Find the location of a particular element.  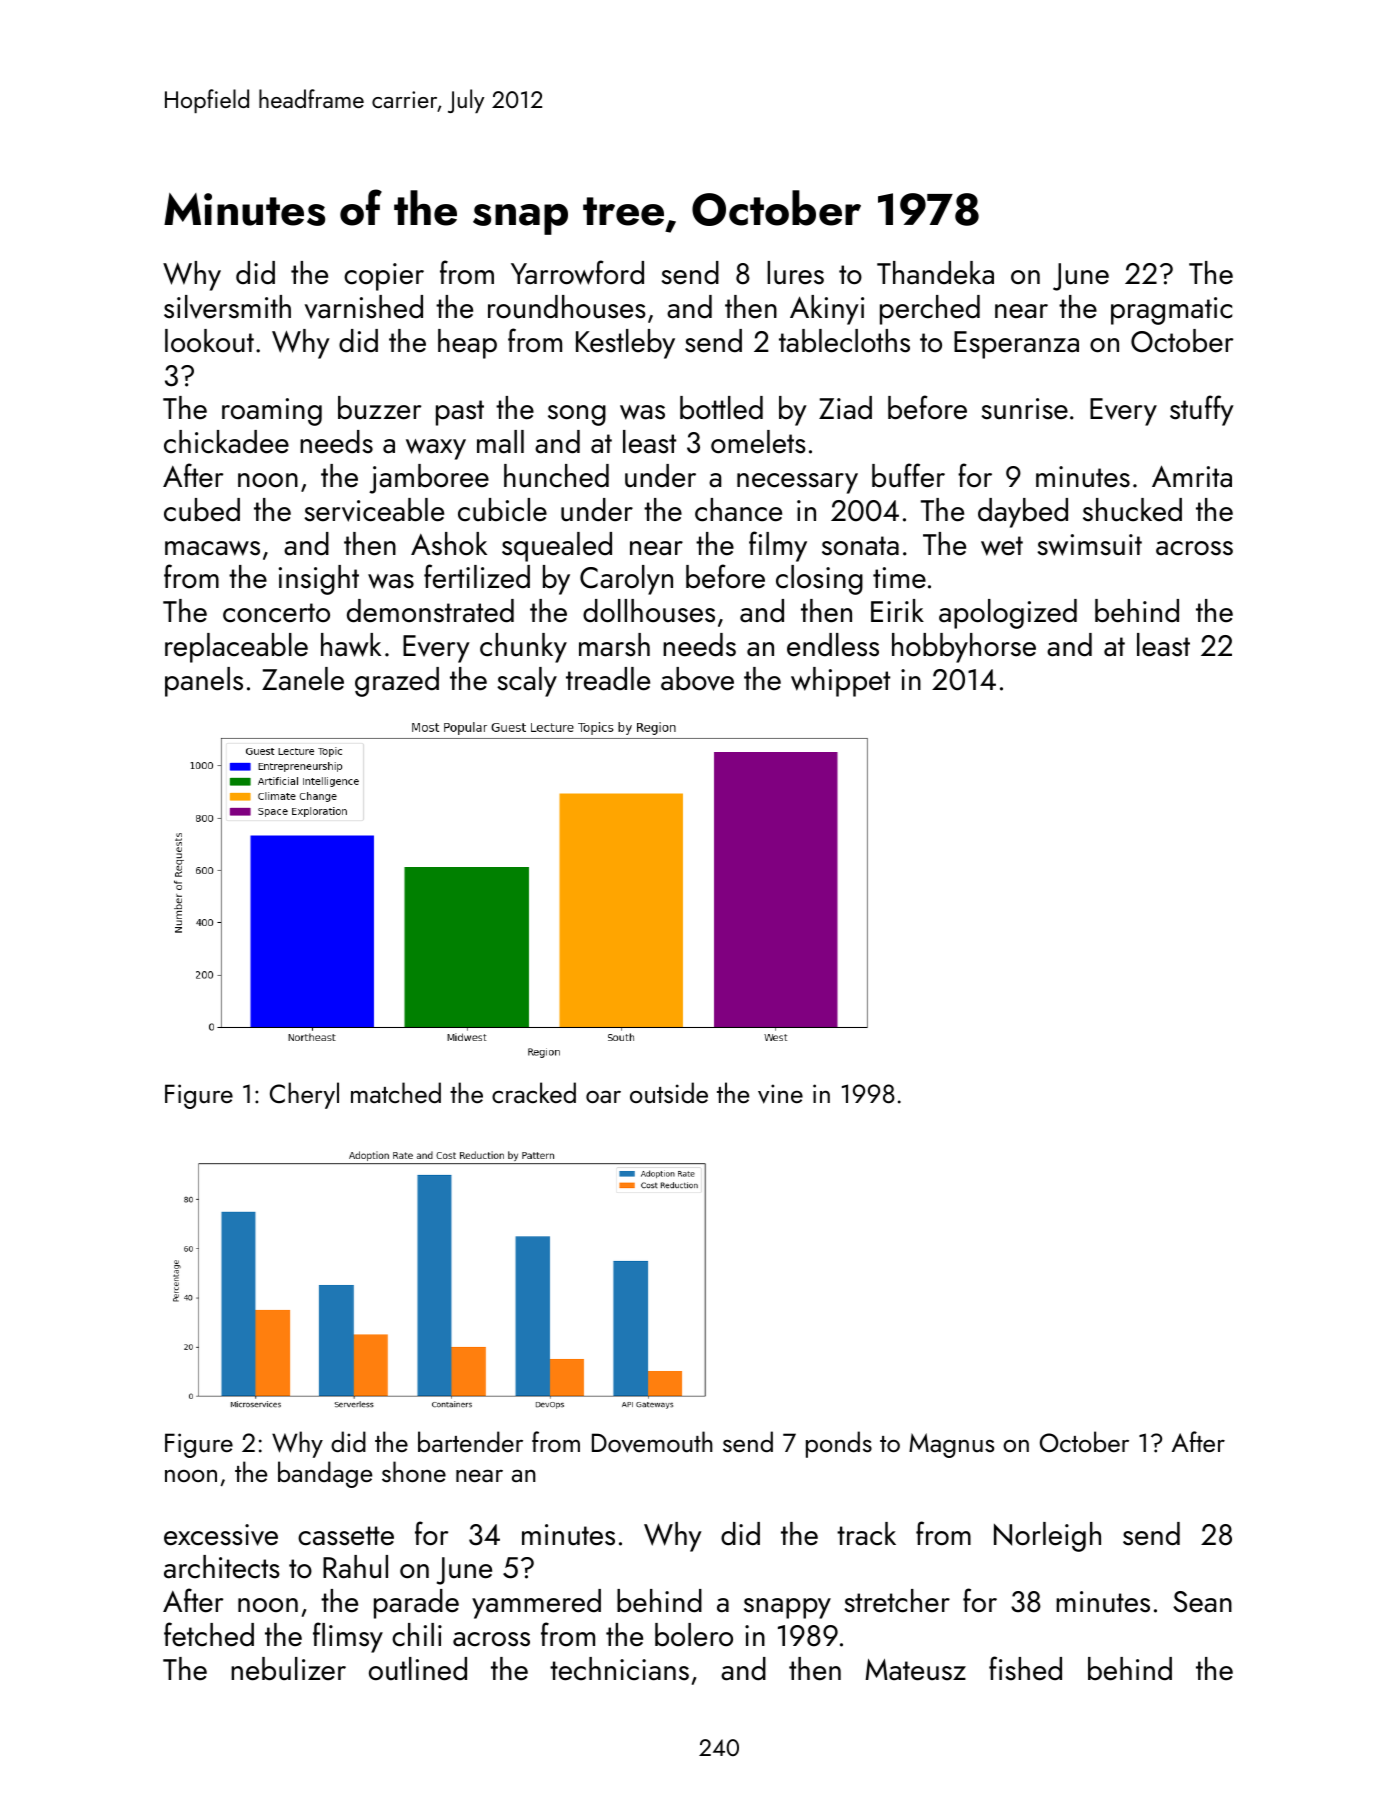

Cheryl is located at coordinates (304, 1095).
